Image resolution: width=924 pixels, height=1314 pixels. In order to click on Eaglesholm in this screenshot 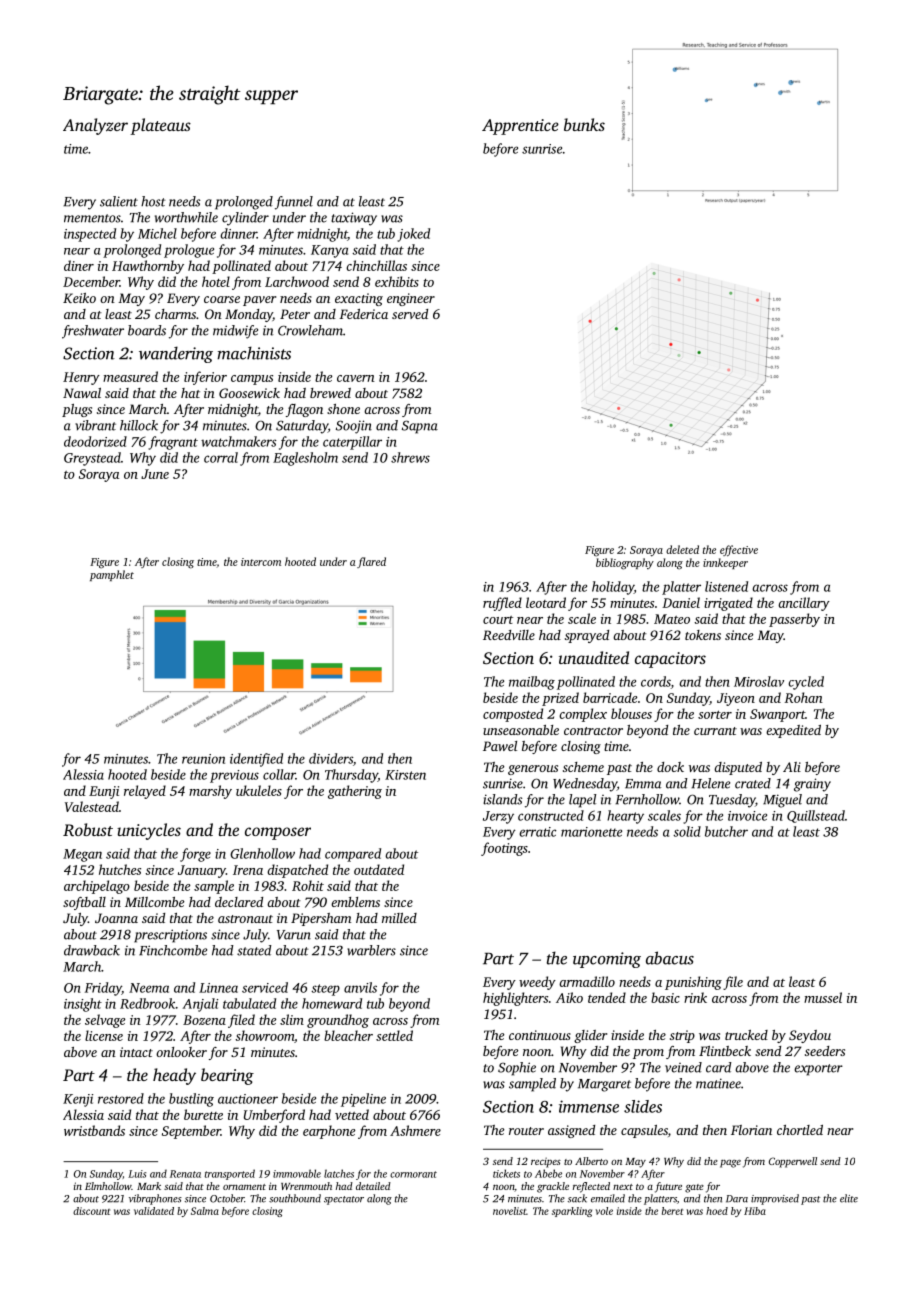, I will do `click(305, 459)`.
